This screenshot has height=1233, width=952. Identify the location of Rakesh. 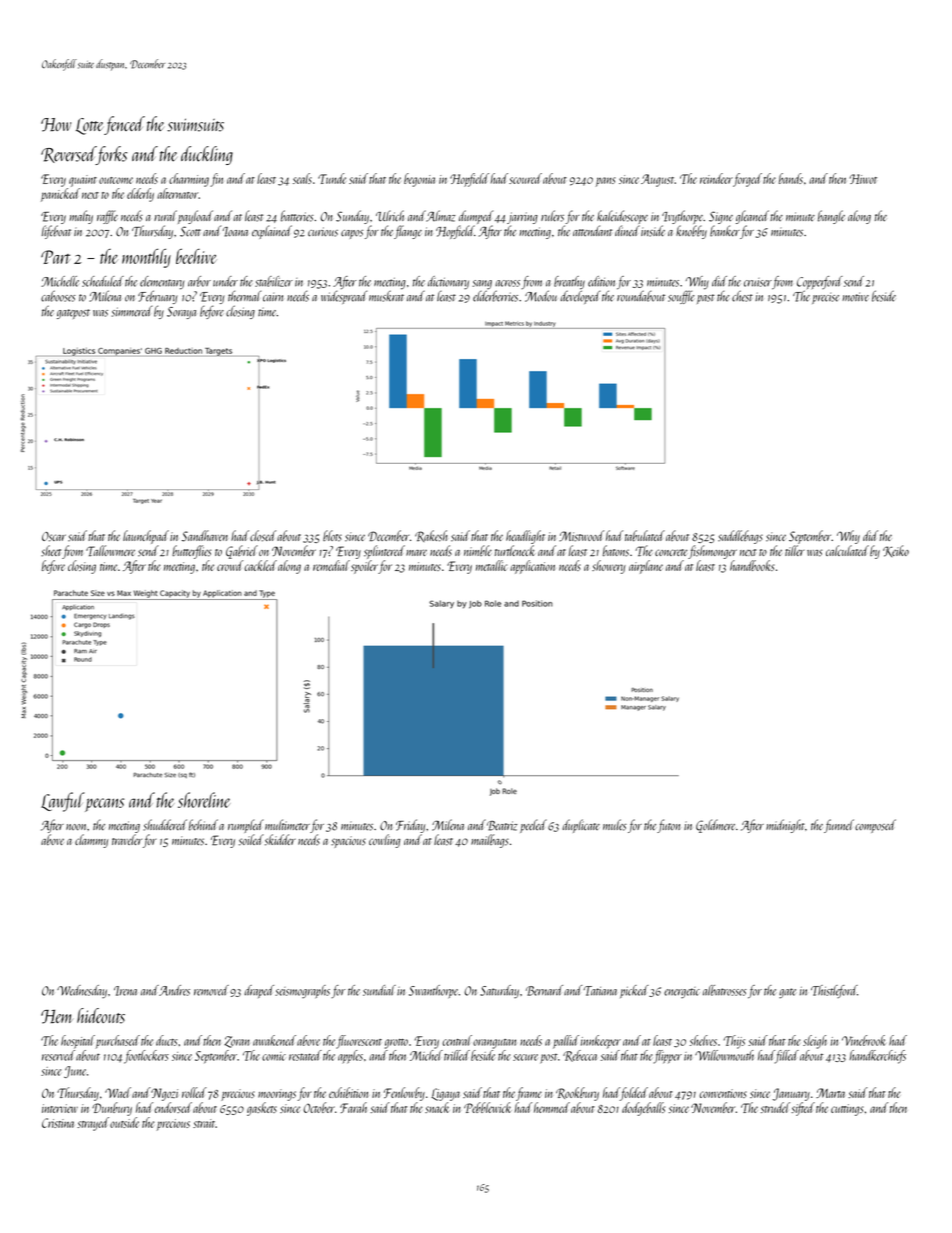
(431, 536).
